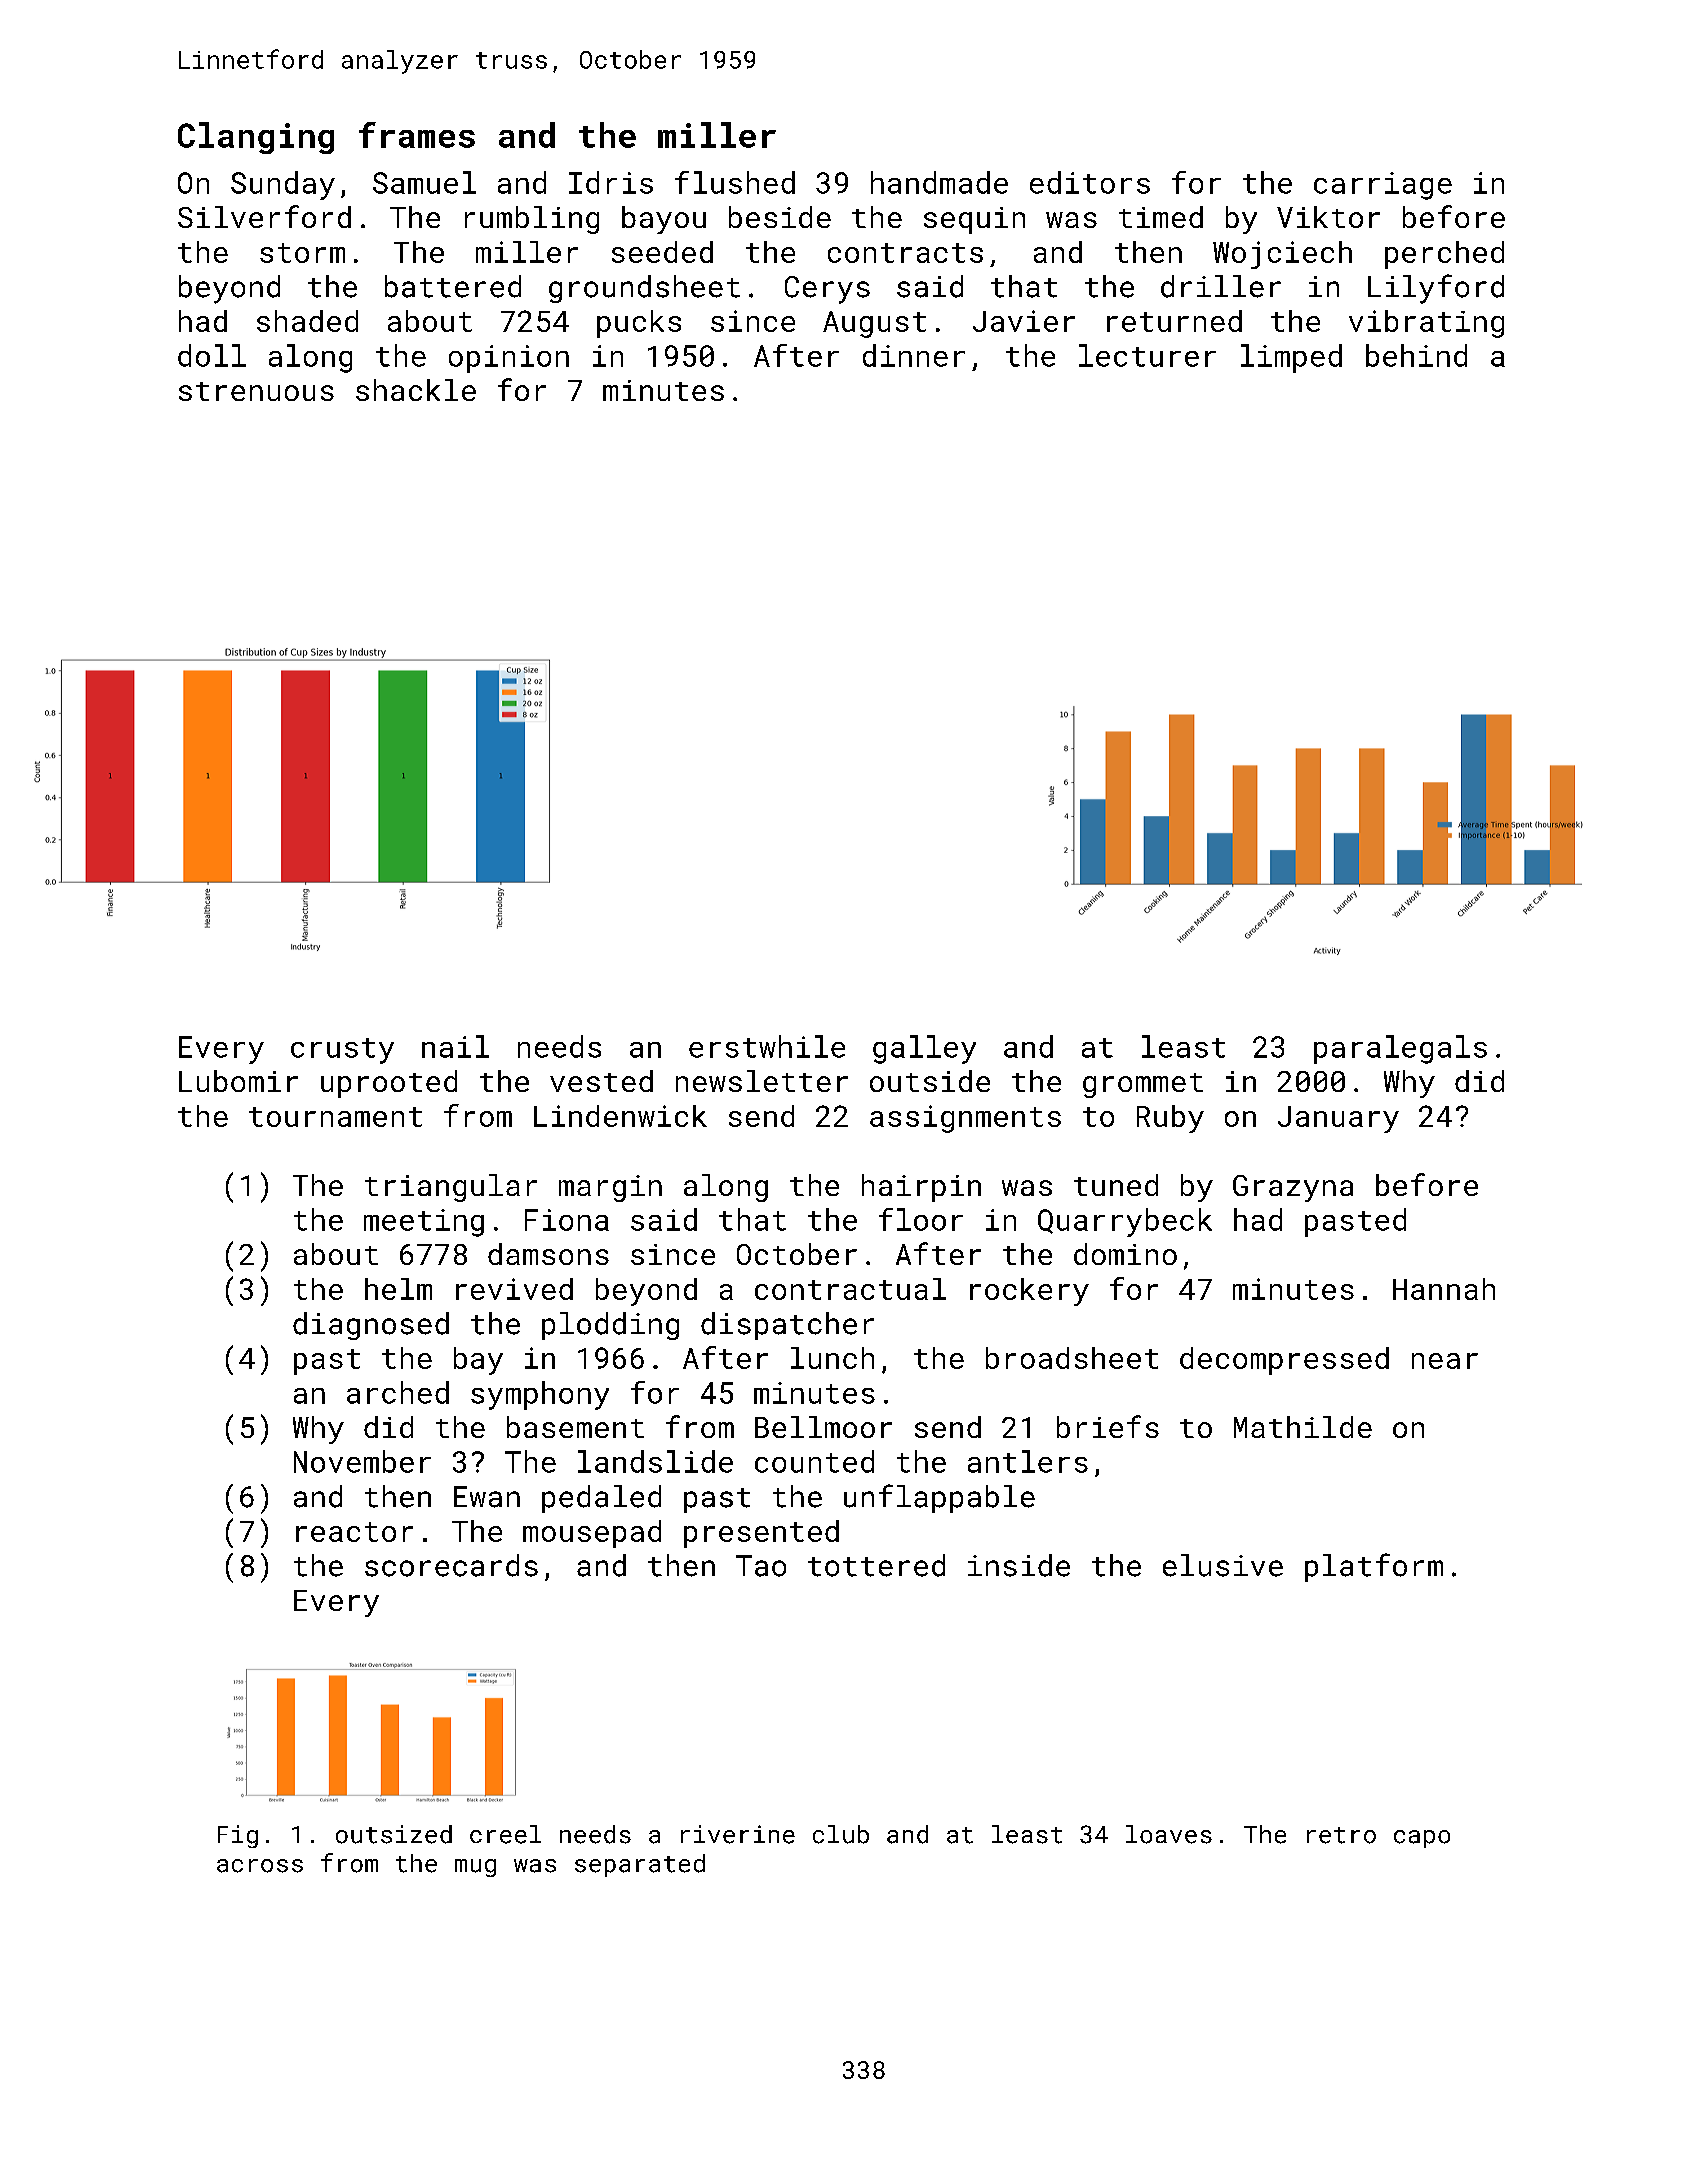 The height and width of the image is (2178, 1683). I want to click on doll, so click(212, 355).
